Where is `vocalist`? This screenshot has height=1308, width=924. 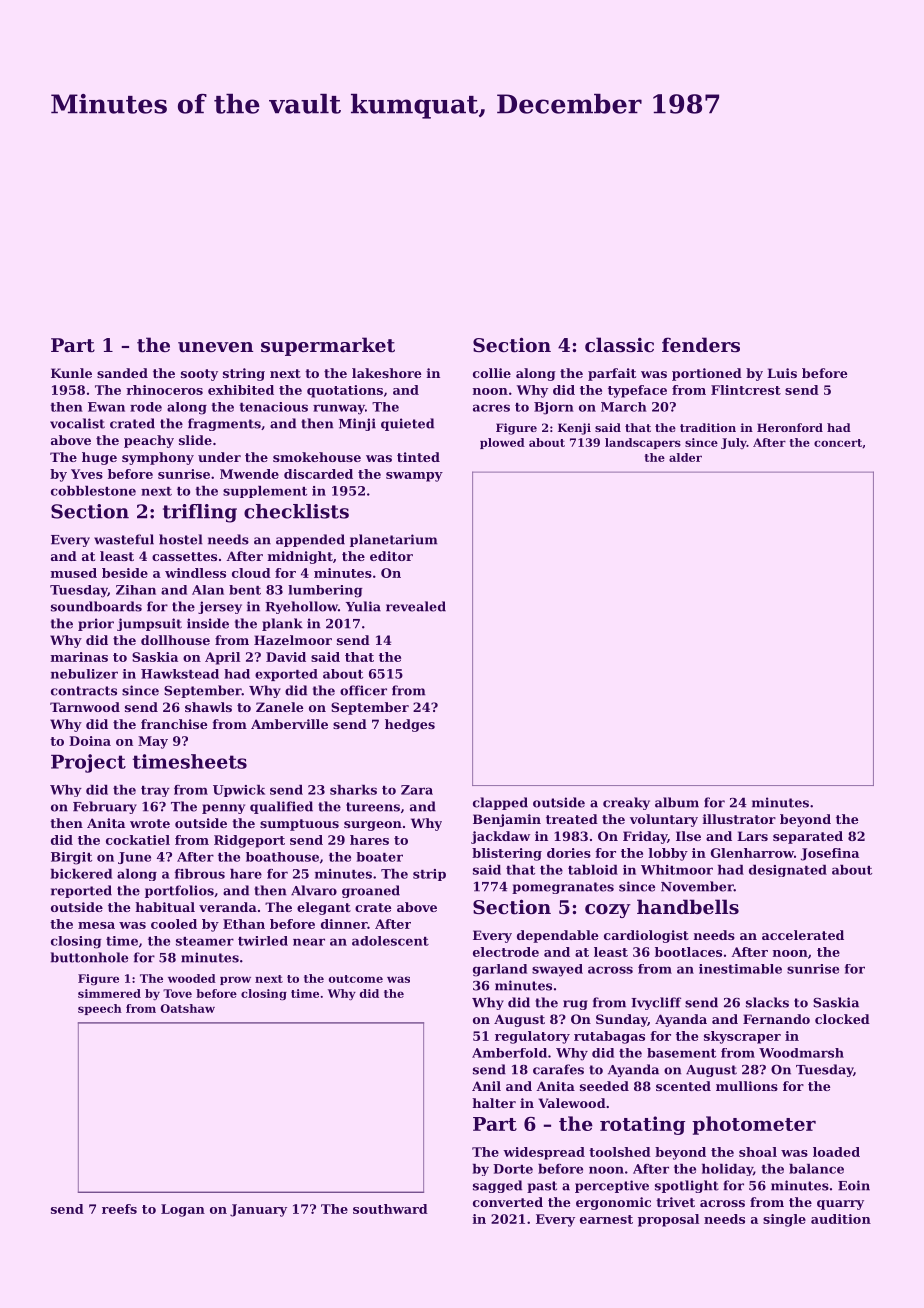 vocalist is located at coordinates (77, 423).
